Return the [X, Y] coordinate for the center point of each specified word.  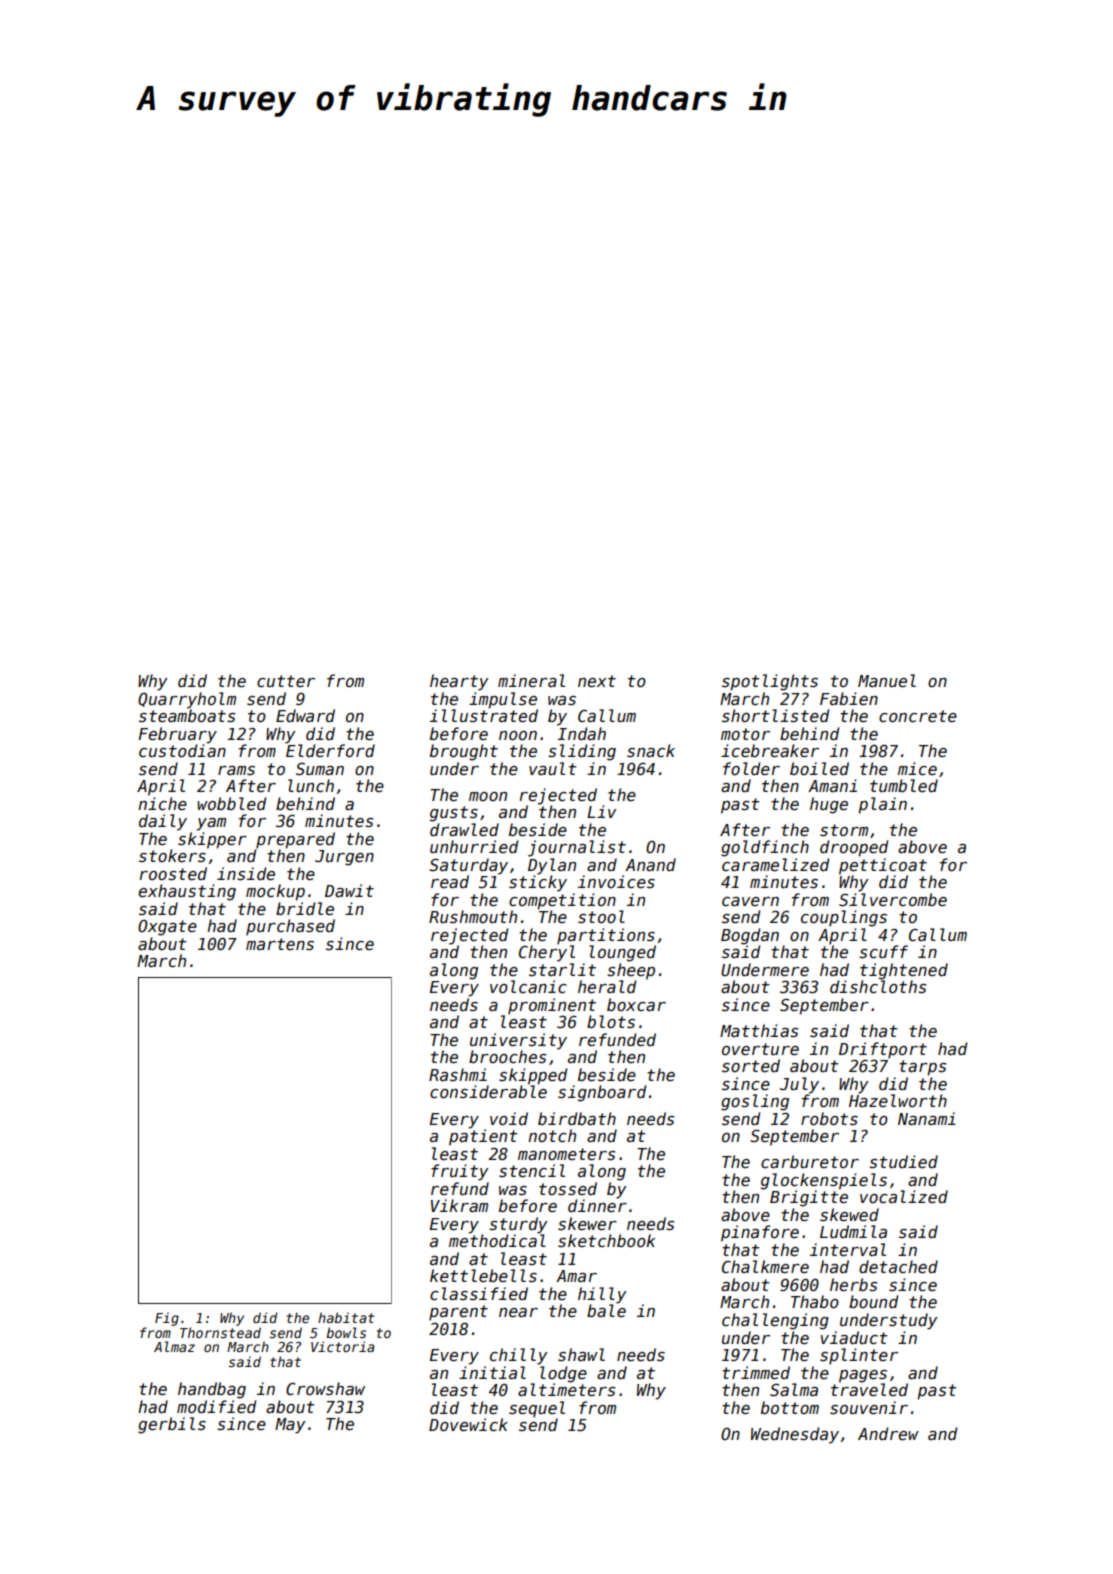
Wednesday [795, 1435]
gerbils [172, 1425]
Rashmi [458, 1074]
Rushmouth [473, 916]
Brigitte [809, 1198]
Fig [167, 1319]
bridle [305, 908]
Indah [582, 733]
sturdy [518, 1225]
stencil [532, 1170]
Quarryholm [187, 700]
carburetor [810, 1161]
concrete [918, 716]
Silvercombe [893, 900]
